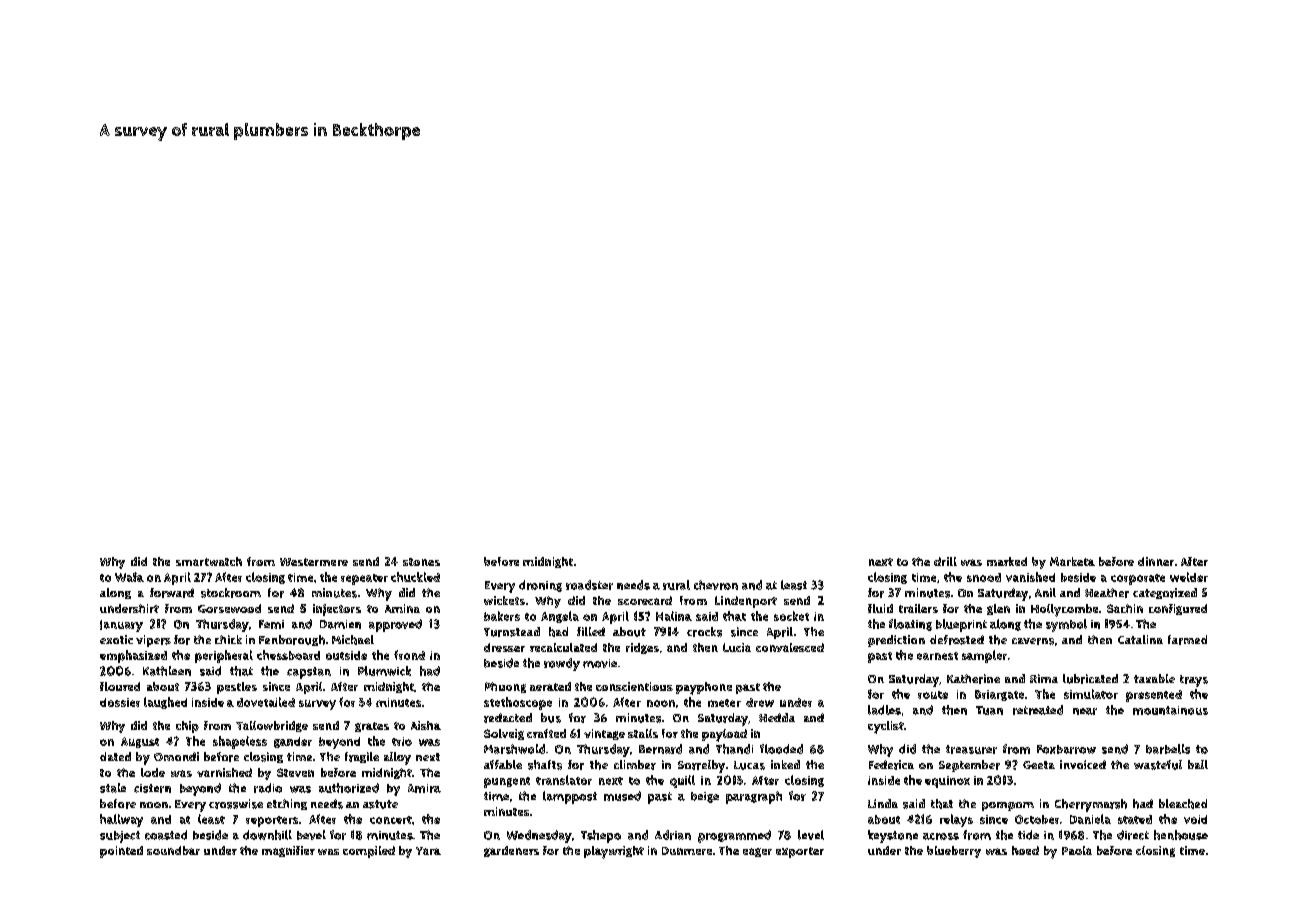  What do you see at coordinates (643, 733) in the screenshot?
I see `stalls` at bounding box center [643, 733].
